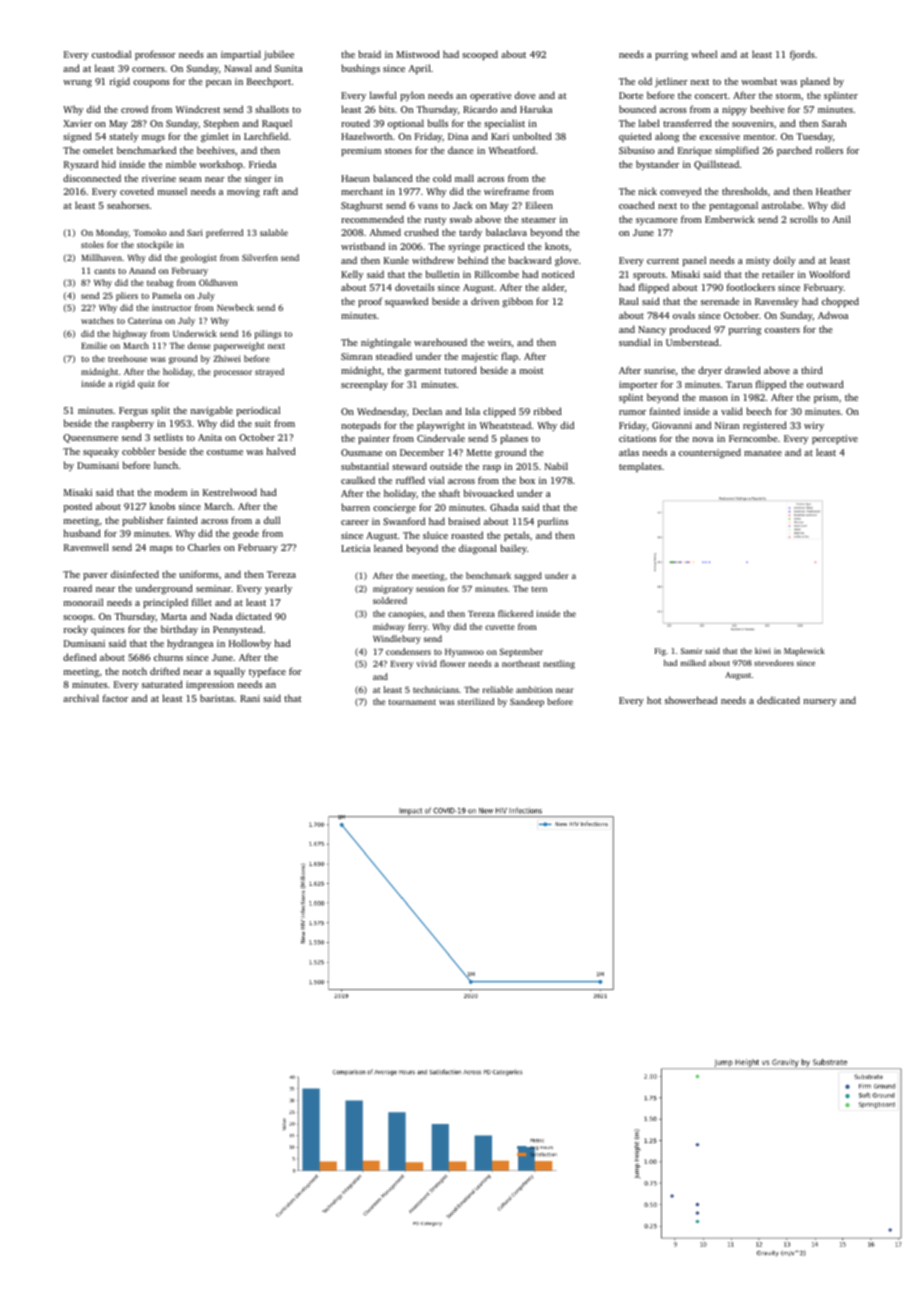 The width and height of the screenshot is (924, 1308). I want to click on driven, so click(485, 301).
